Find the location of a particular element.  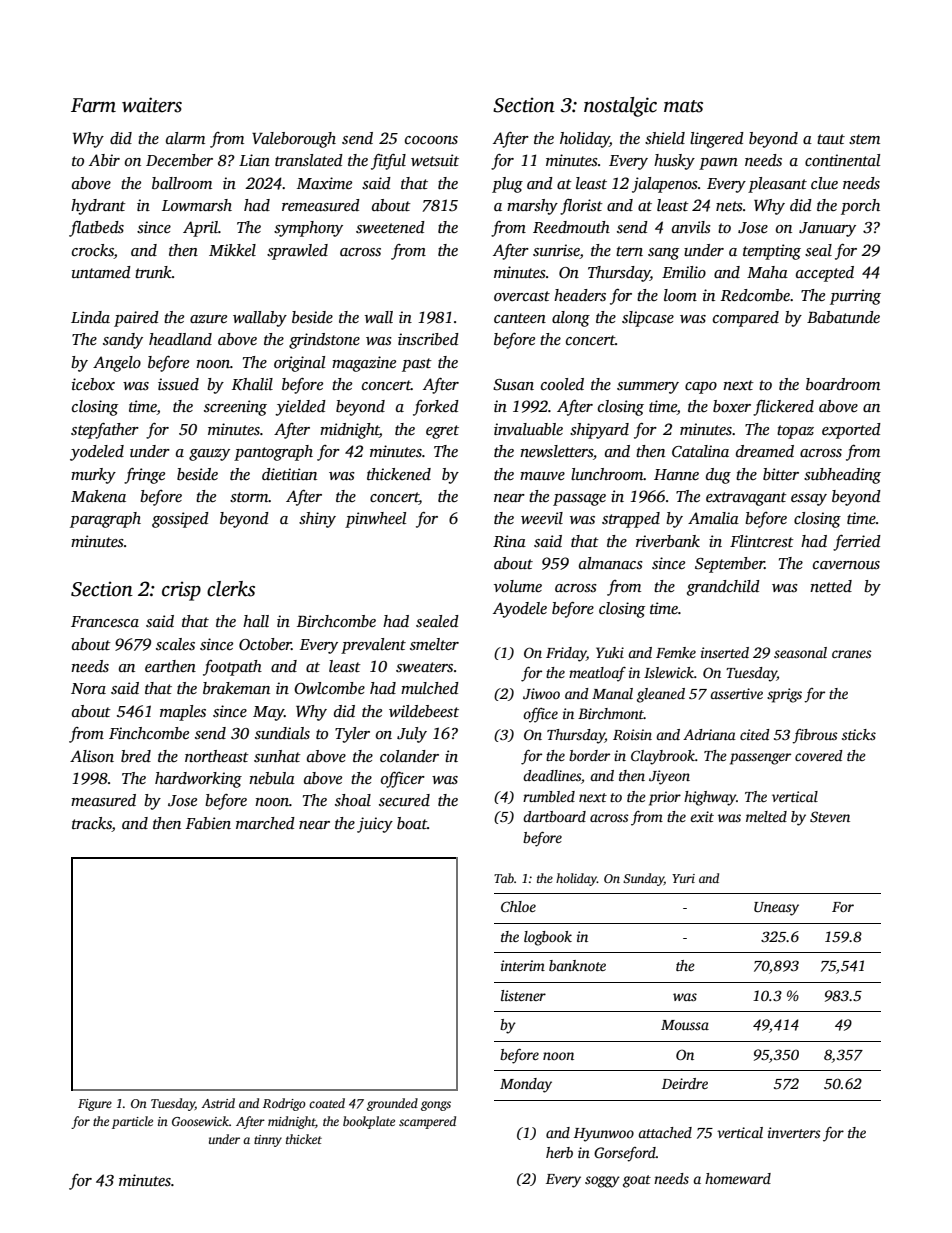

mulched is located at coordinates (430, 688).
